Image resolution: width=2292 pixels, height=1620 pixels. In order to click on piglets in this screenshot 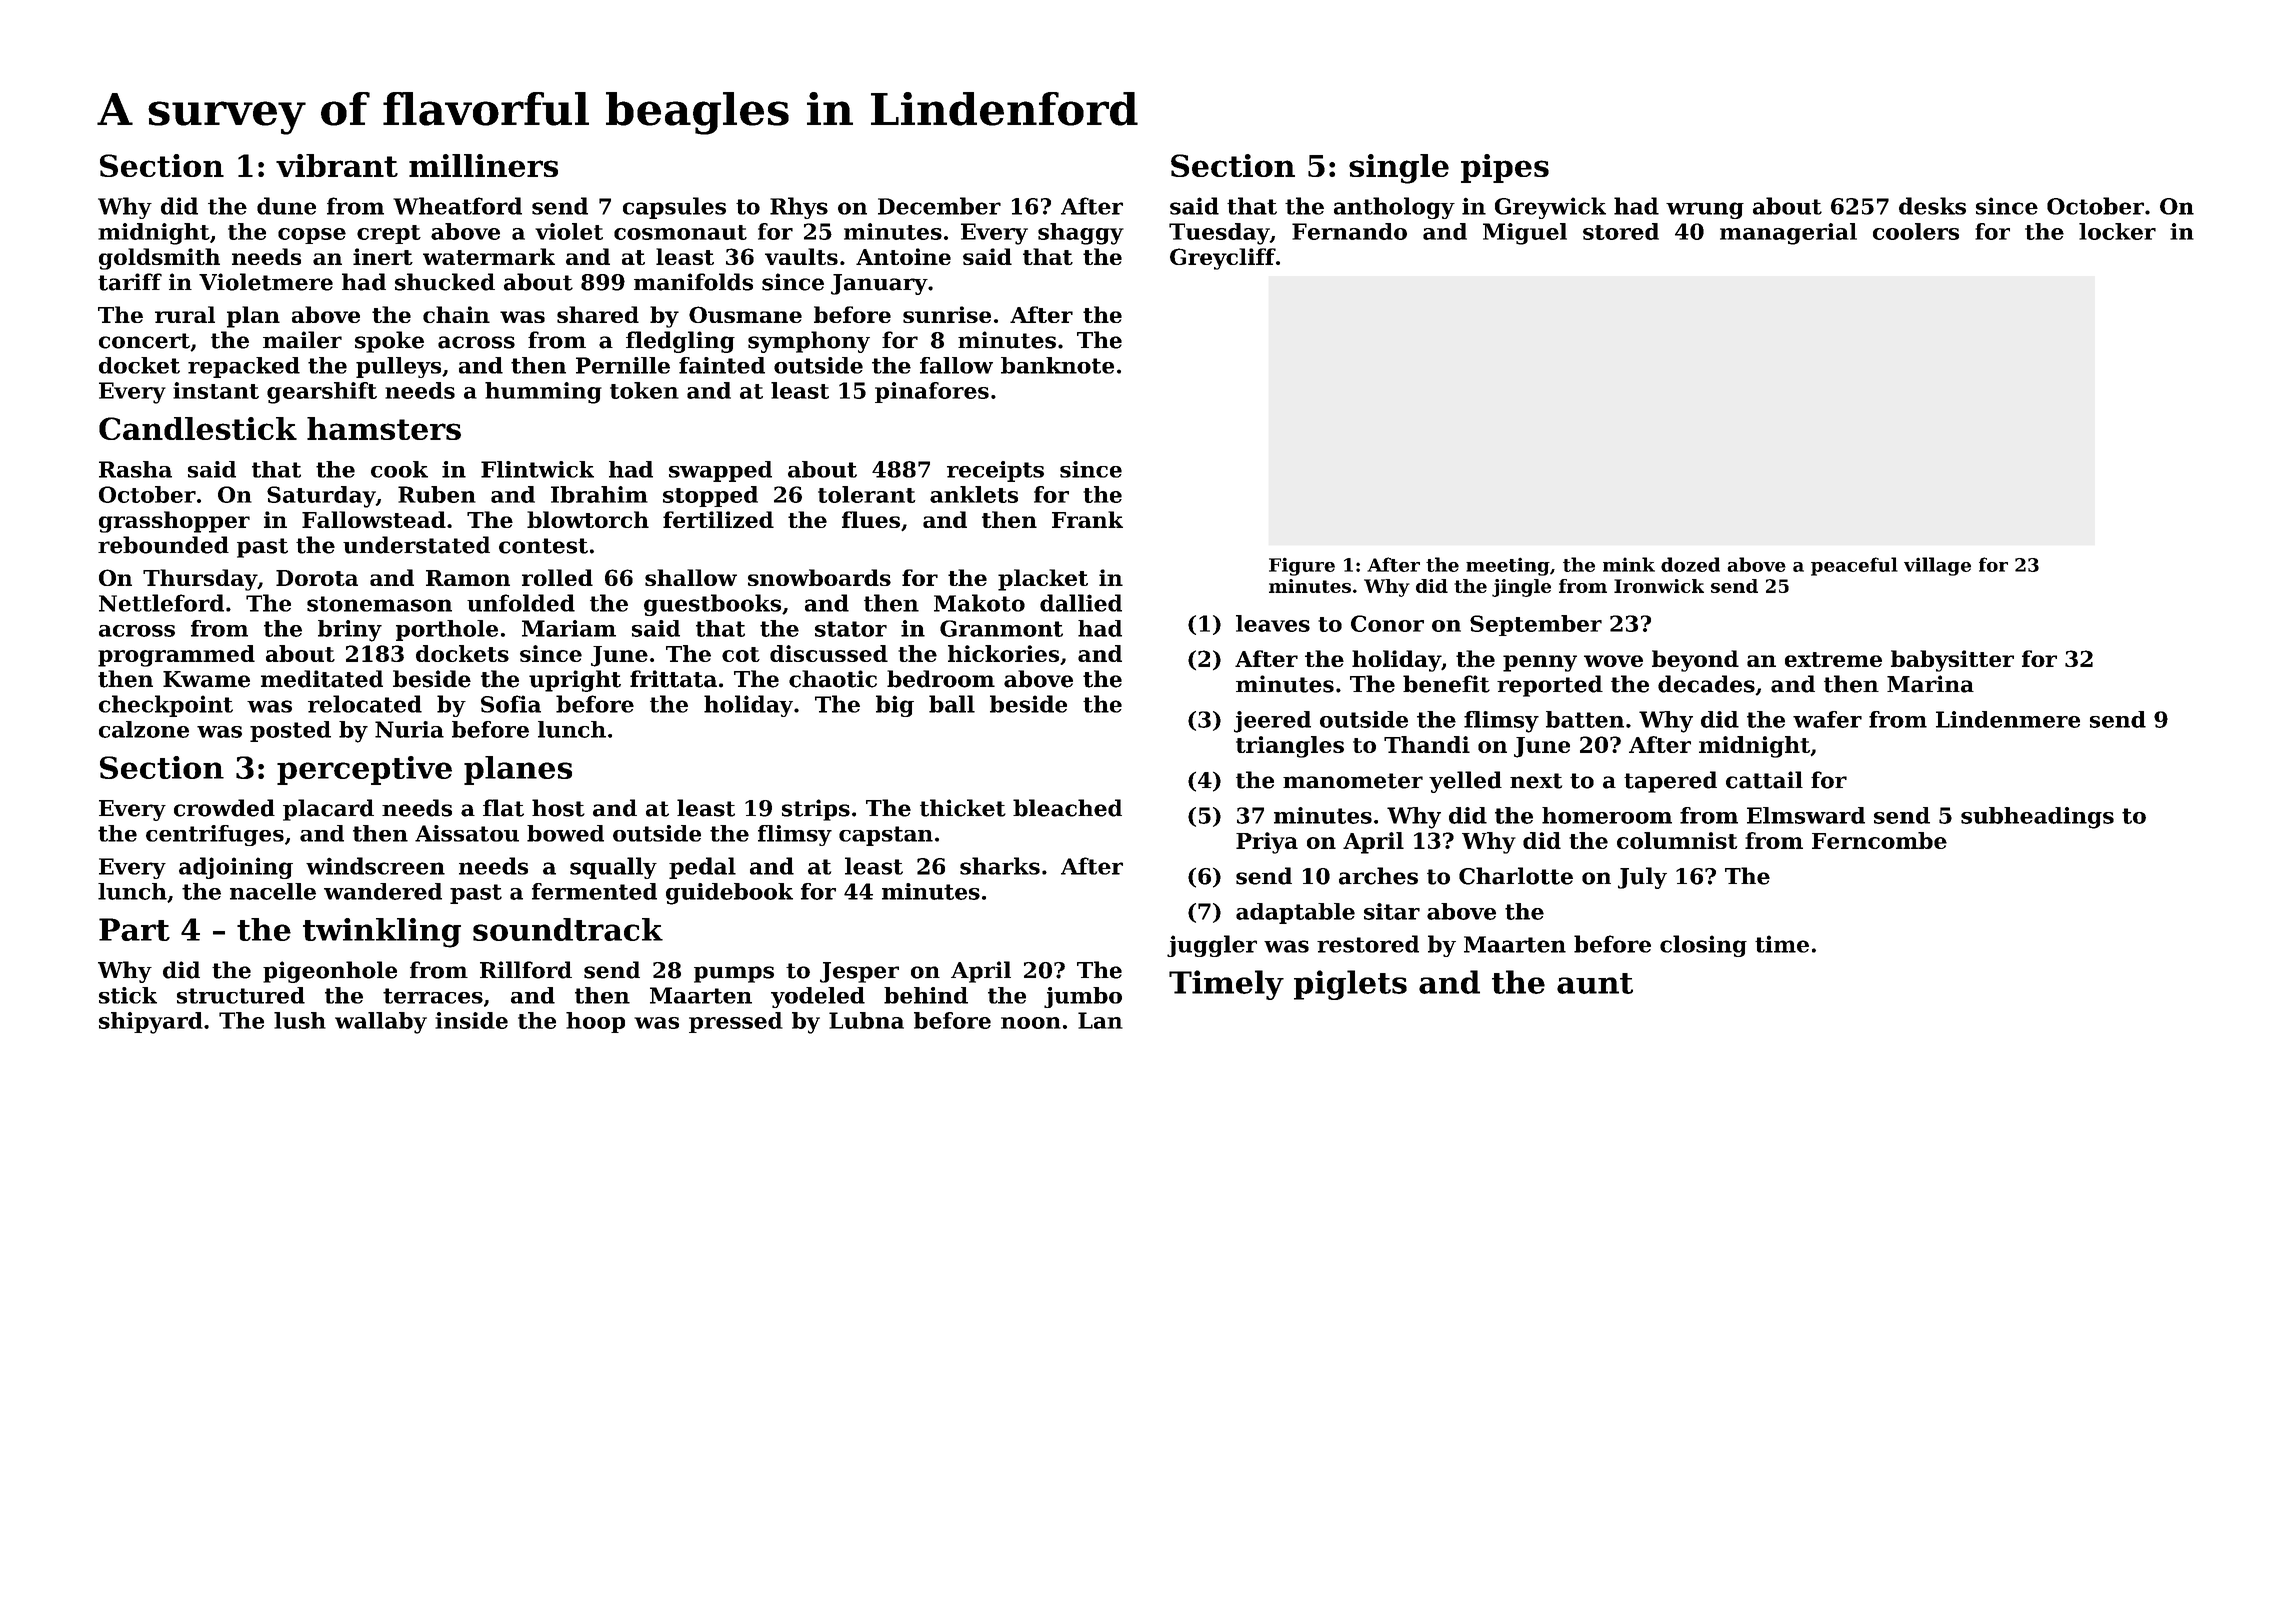, I will do `click(1350, 985)`.
